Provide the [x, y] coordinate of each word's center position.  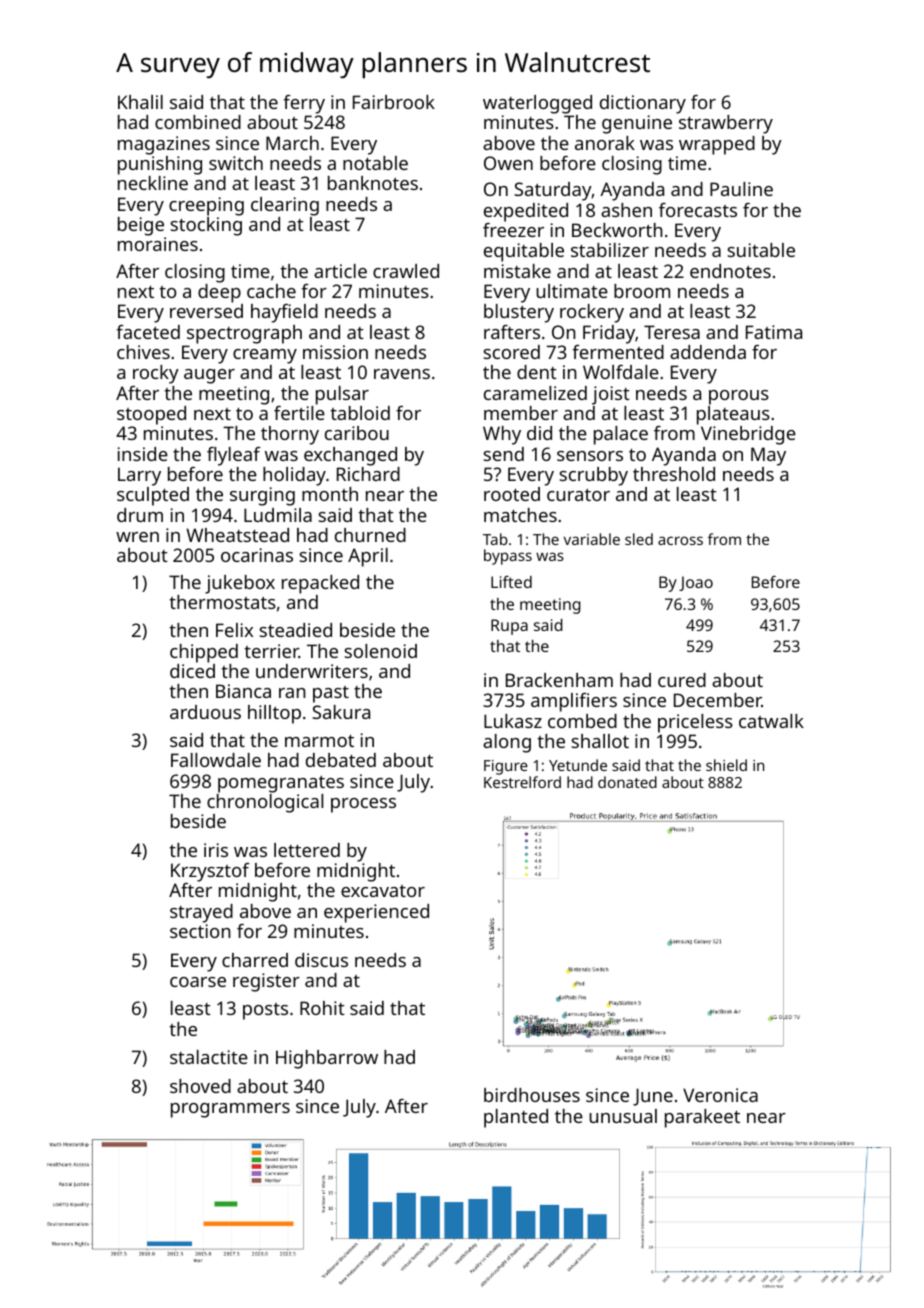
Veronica [720, 1095]
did [539, 433]
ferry [304, 104]
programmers [230, 1110]
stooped [151, 415]
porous [739, 397]
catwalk [771, 721]
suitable [761, 250]
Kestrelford [522, 782]
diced [192, 671]
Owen [508, 163]
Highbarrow [327, 1059]
